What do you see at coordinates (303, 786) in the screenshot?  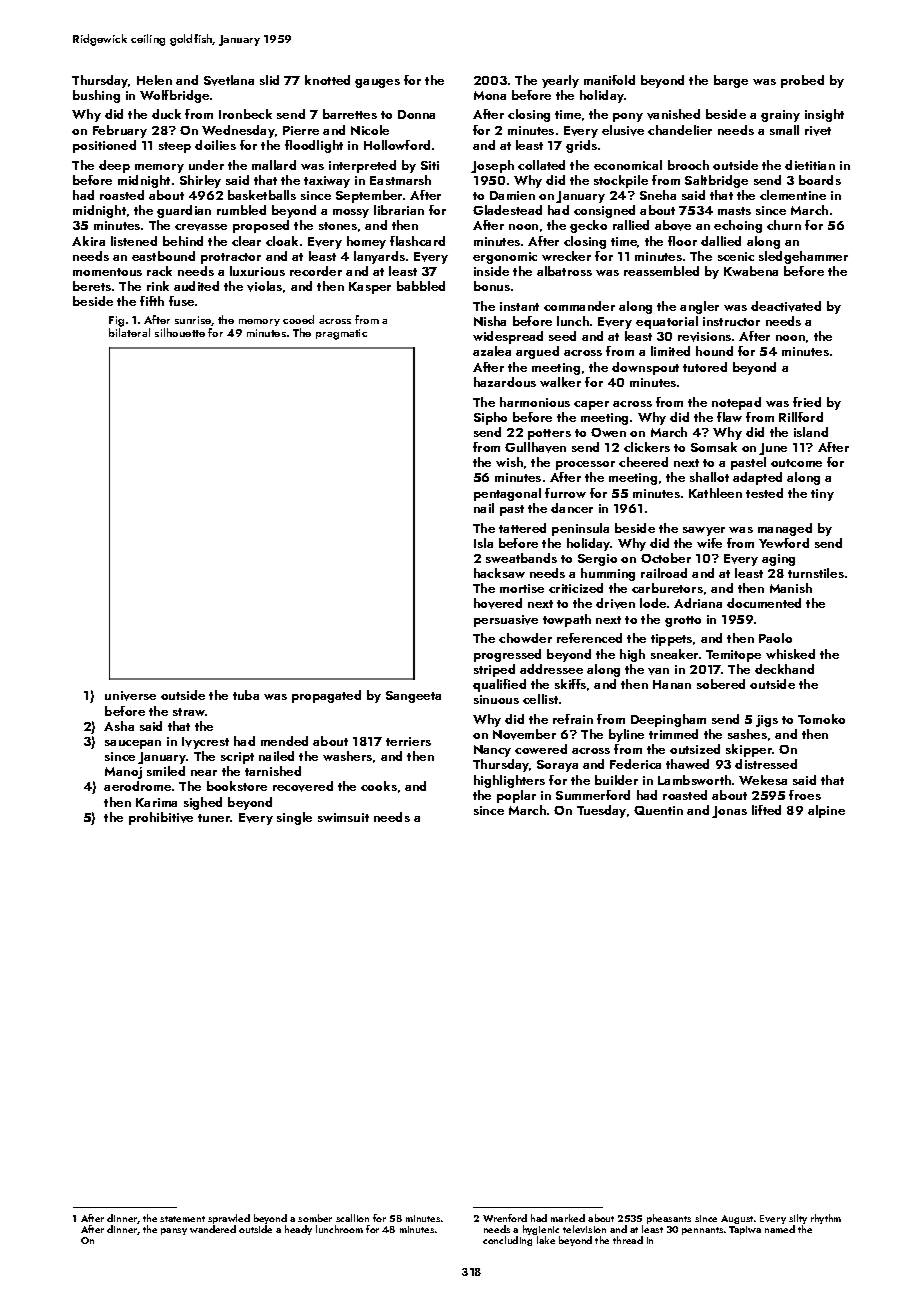 I see `recovered` at bounding box center [303, 786].
